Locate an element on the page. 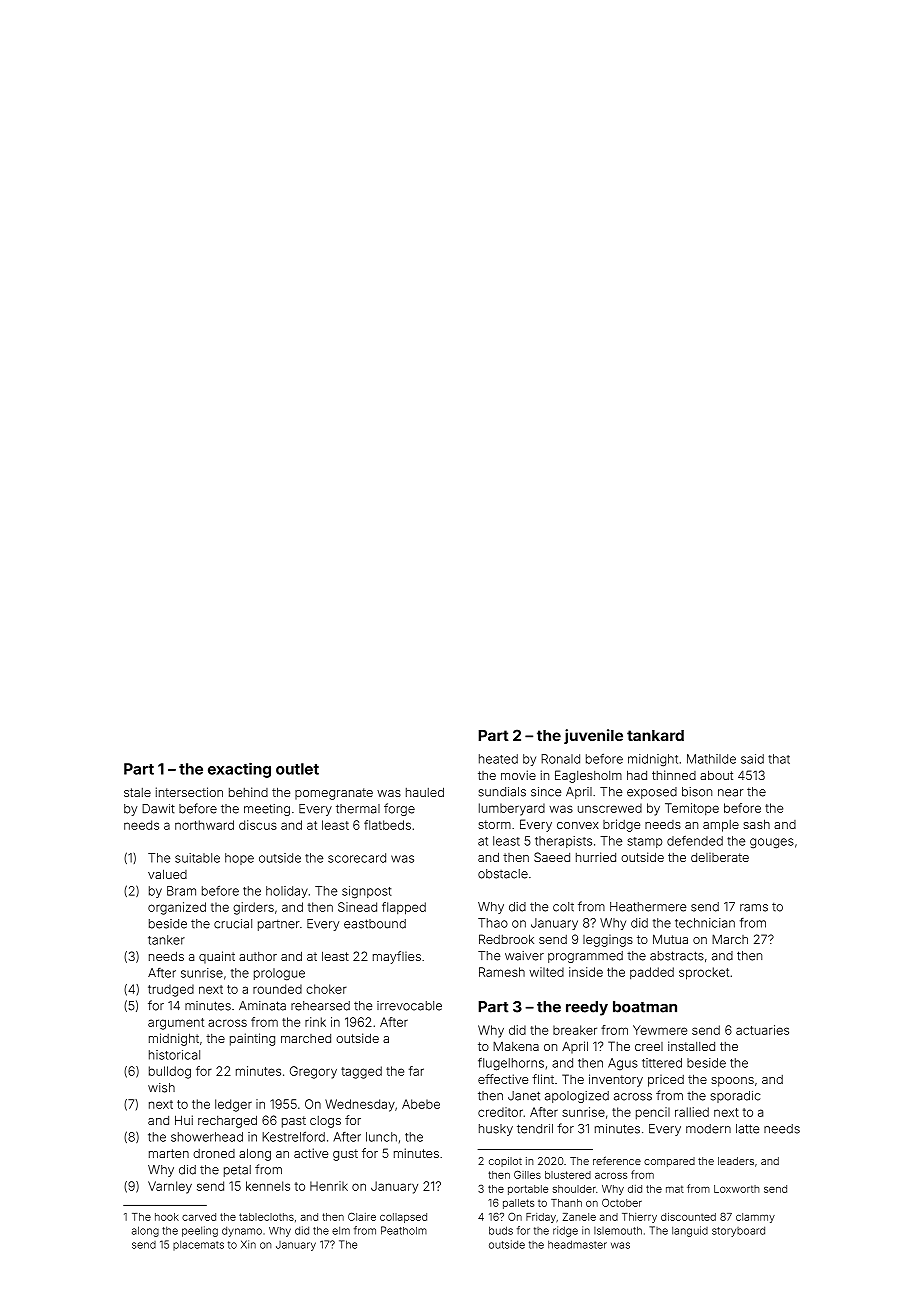 The image size is (924, 1308). placemats is located at coordinates (198, 1245).
